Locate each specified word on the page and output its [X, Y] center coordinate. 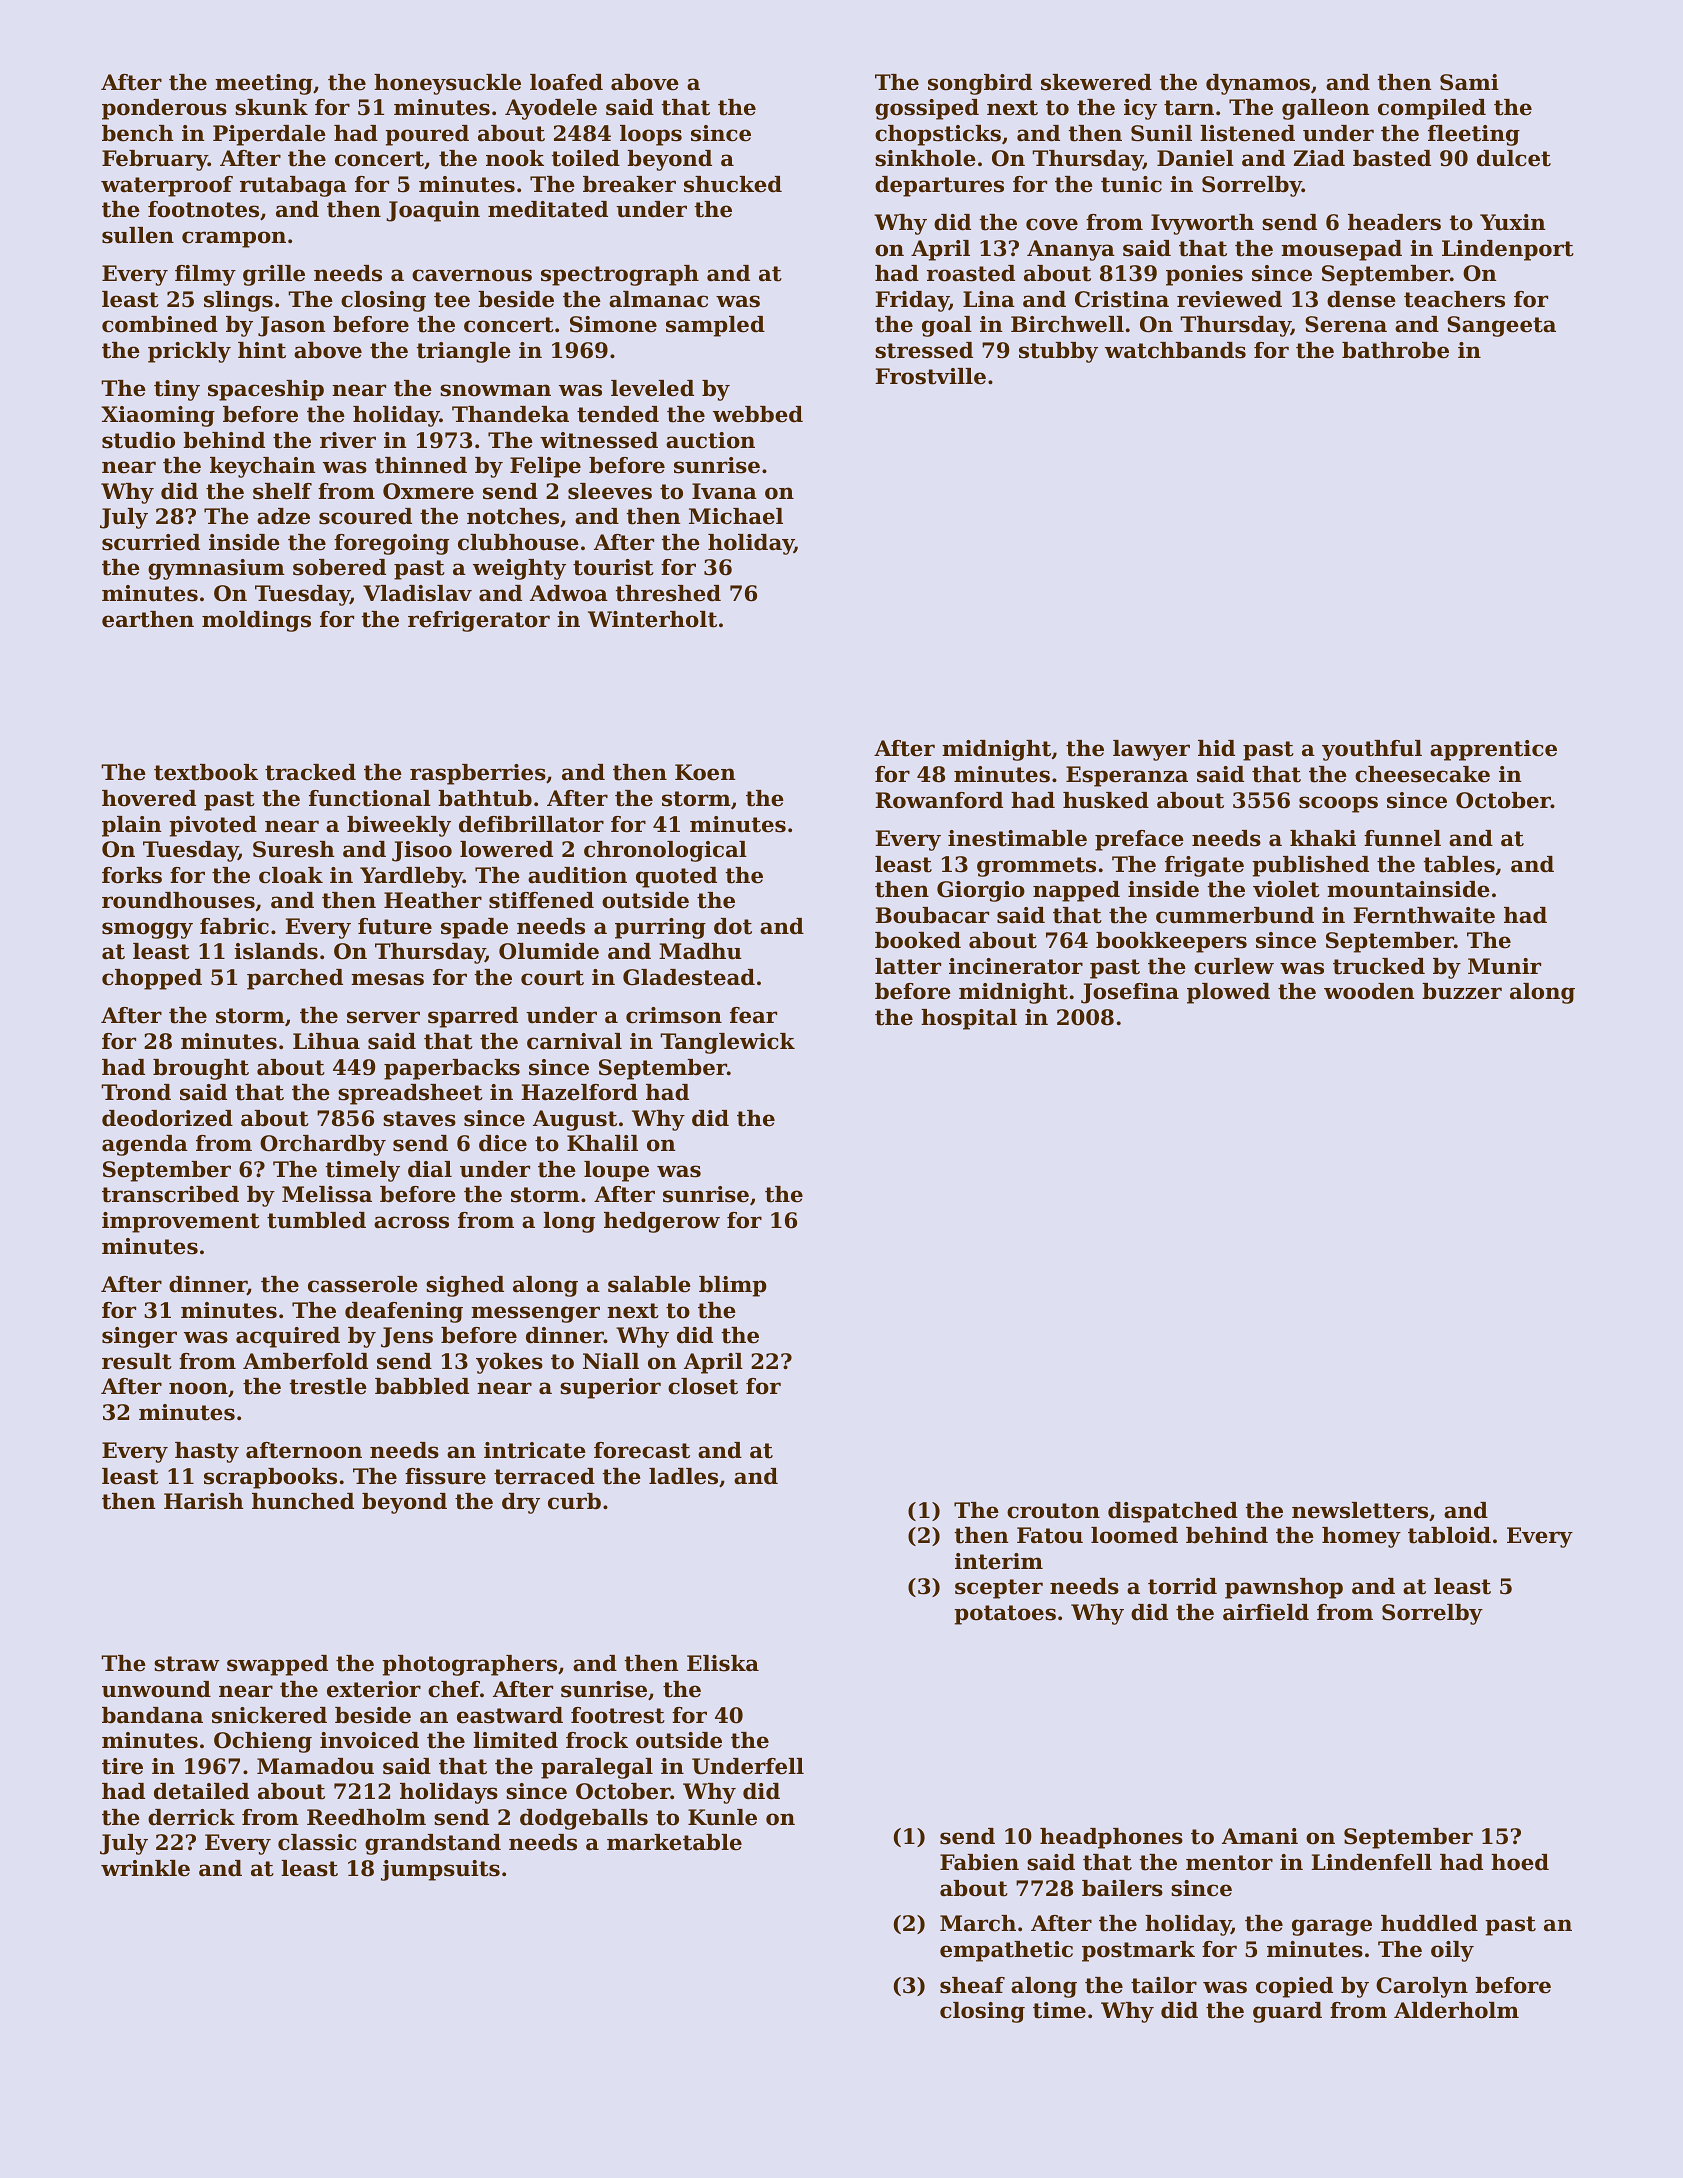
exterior [374, 1689]
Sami [1469, 82]
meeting [264, 84]
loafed [566, 82]
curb [574, 1501]
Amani [1260, 1836]
